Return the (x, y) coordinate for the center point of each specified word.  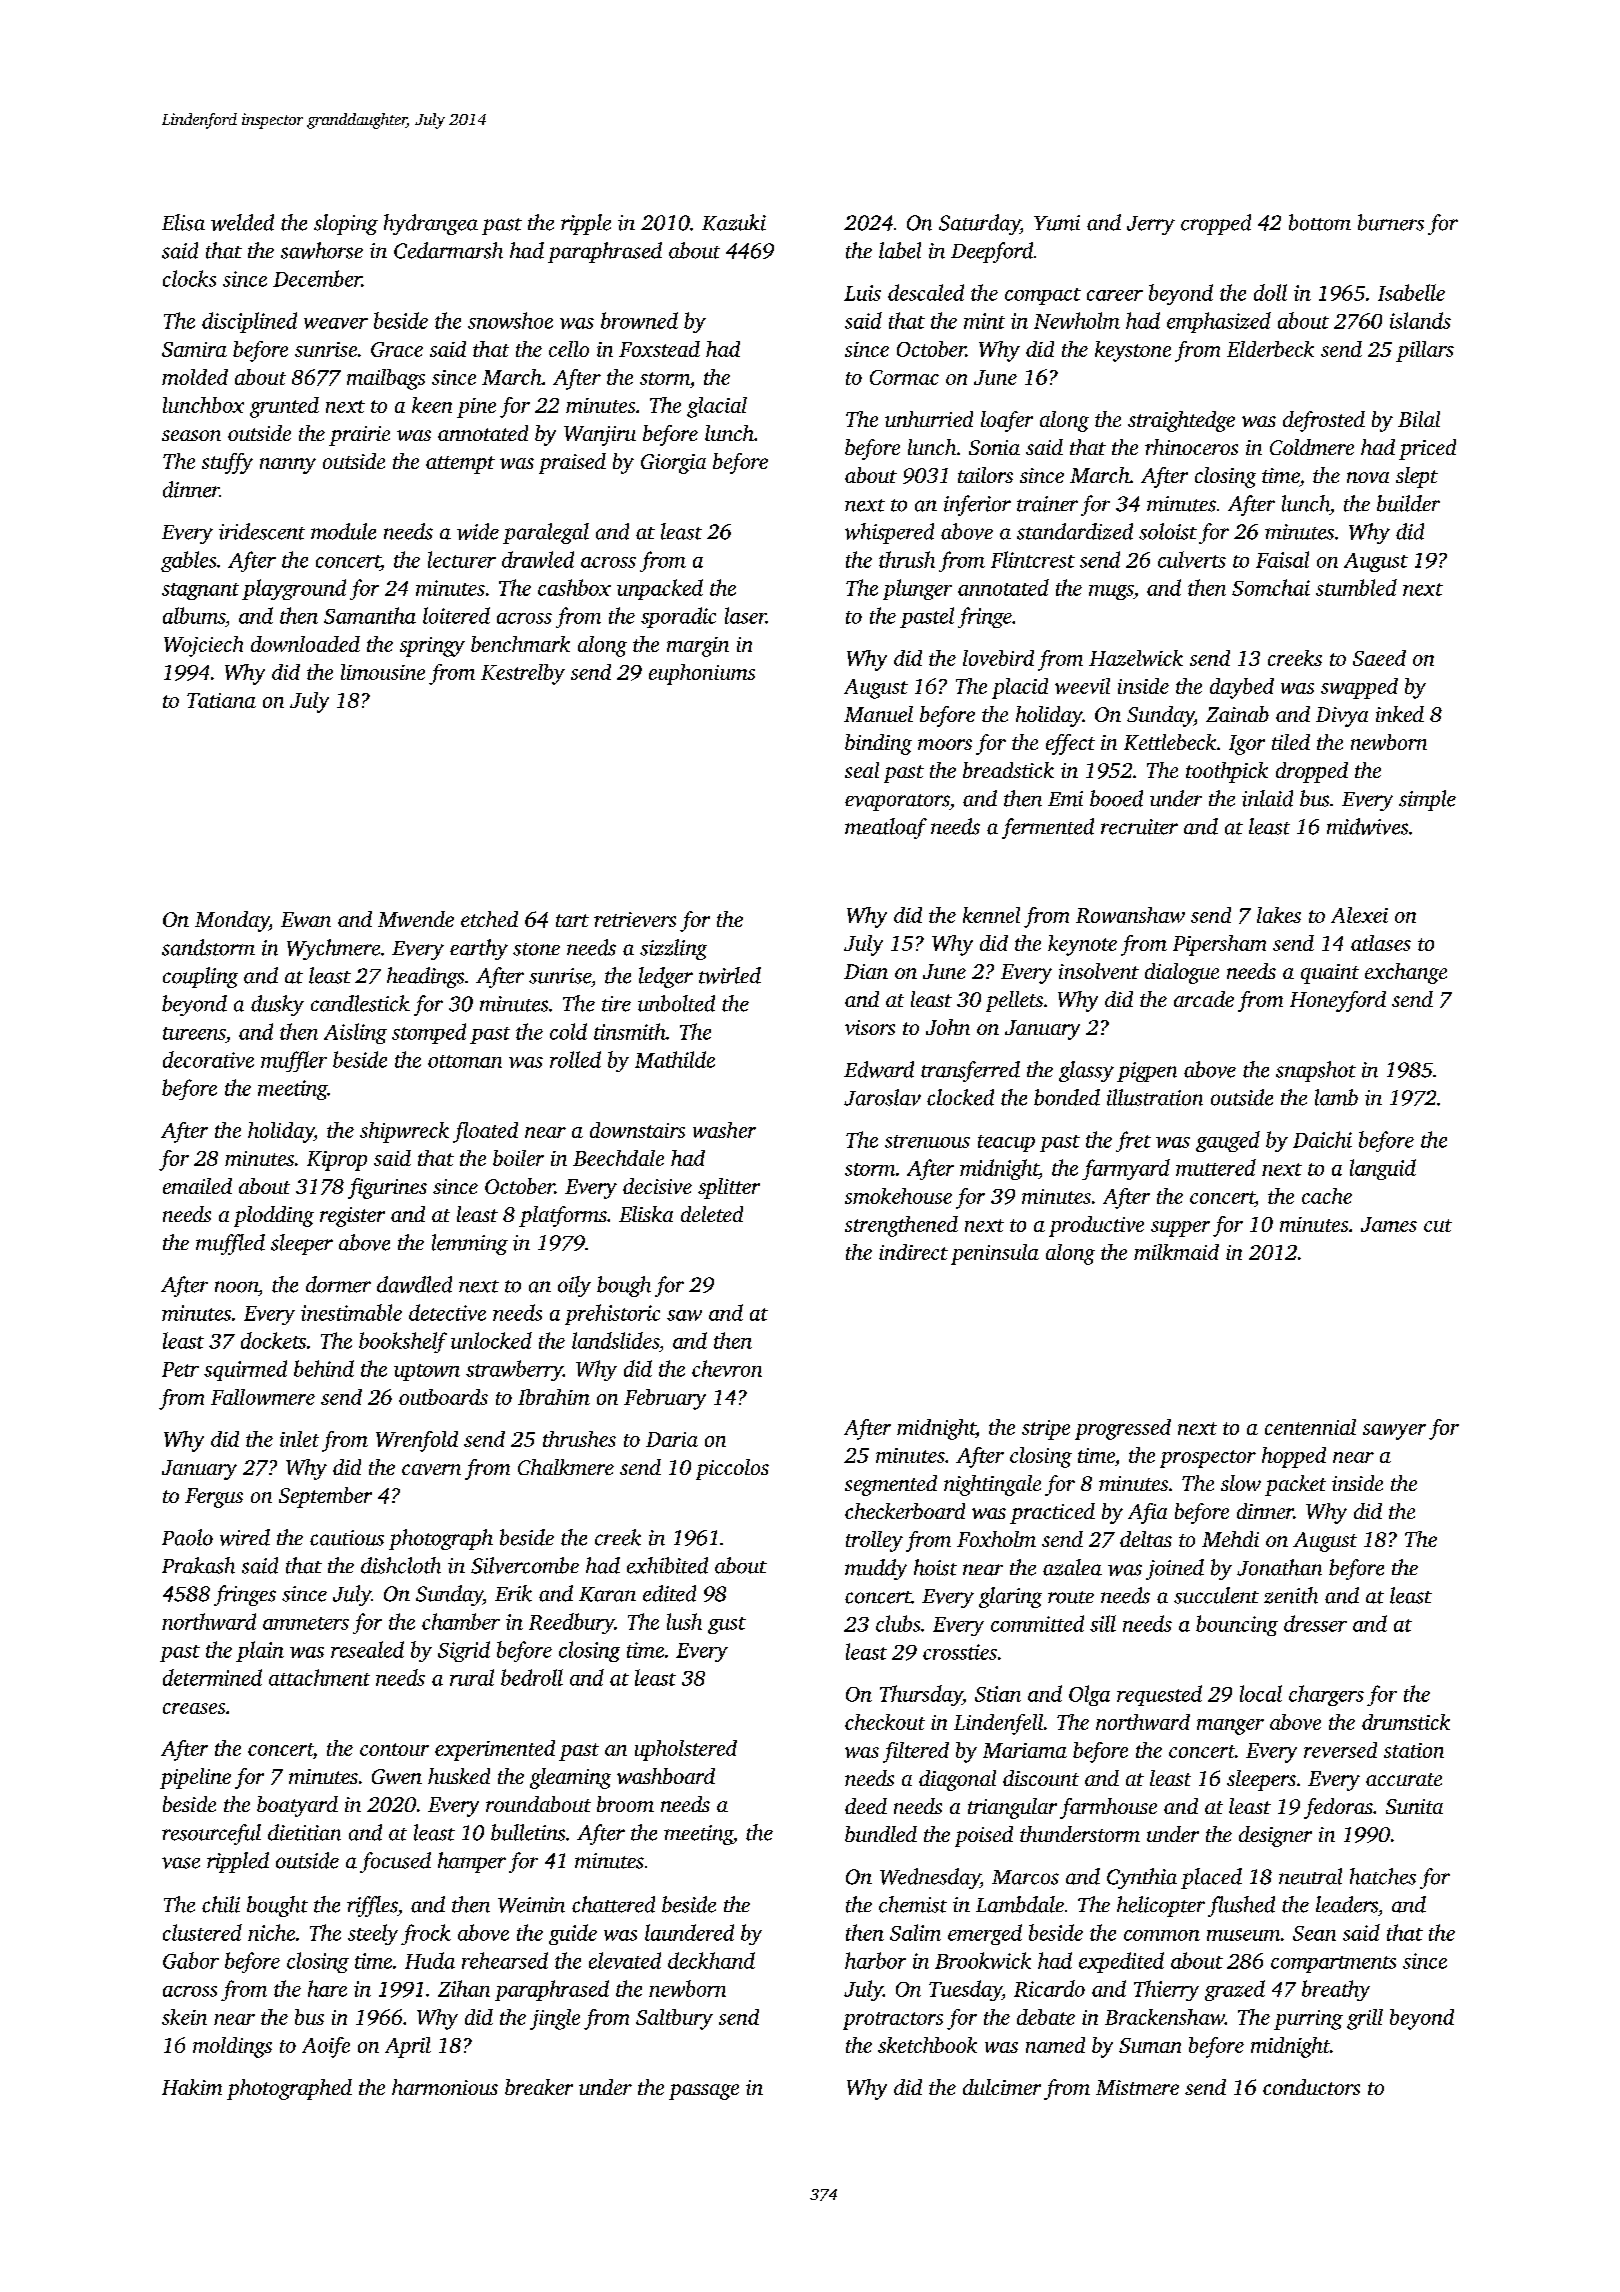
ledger (666, 977)
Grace (397, 349)
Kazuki (734, 222)
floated (485, 1132)
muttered (1216, 1167)
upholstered (686, 1750)
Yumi (1057, 223)
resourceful (211, 1834)
